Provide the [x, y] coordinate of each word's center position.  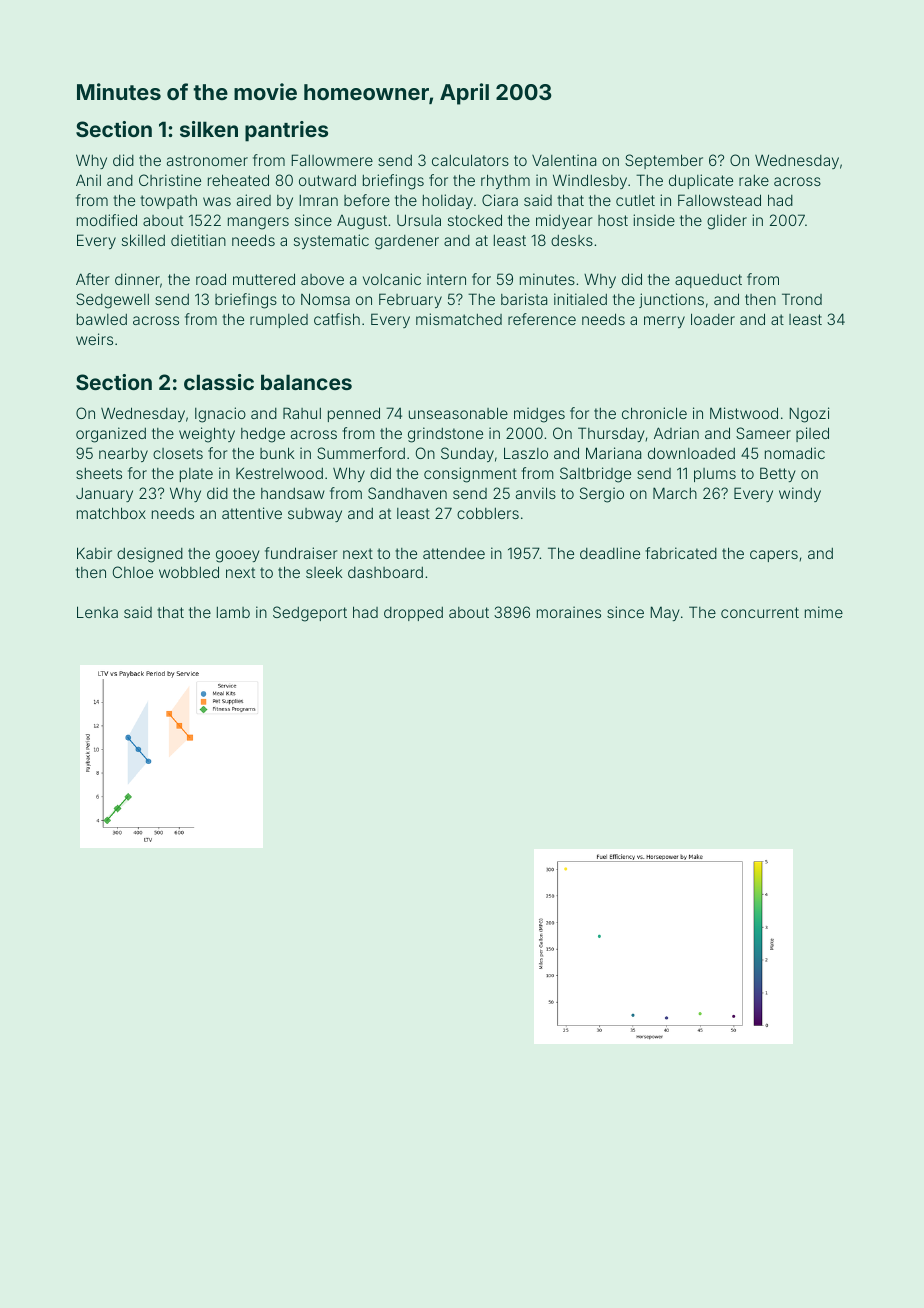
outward [327, 180]
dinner [137, 279]
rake [754, 180]
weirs [94, 339]
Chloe [133, 572]
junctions [671, 300]
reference [542, 319]
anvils [536, 493]
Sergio [602, 495]
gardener [407, 242]
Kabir [94, 553]
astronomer [207, 160]
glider [727, 222]
